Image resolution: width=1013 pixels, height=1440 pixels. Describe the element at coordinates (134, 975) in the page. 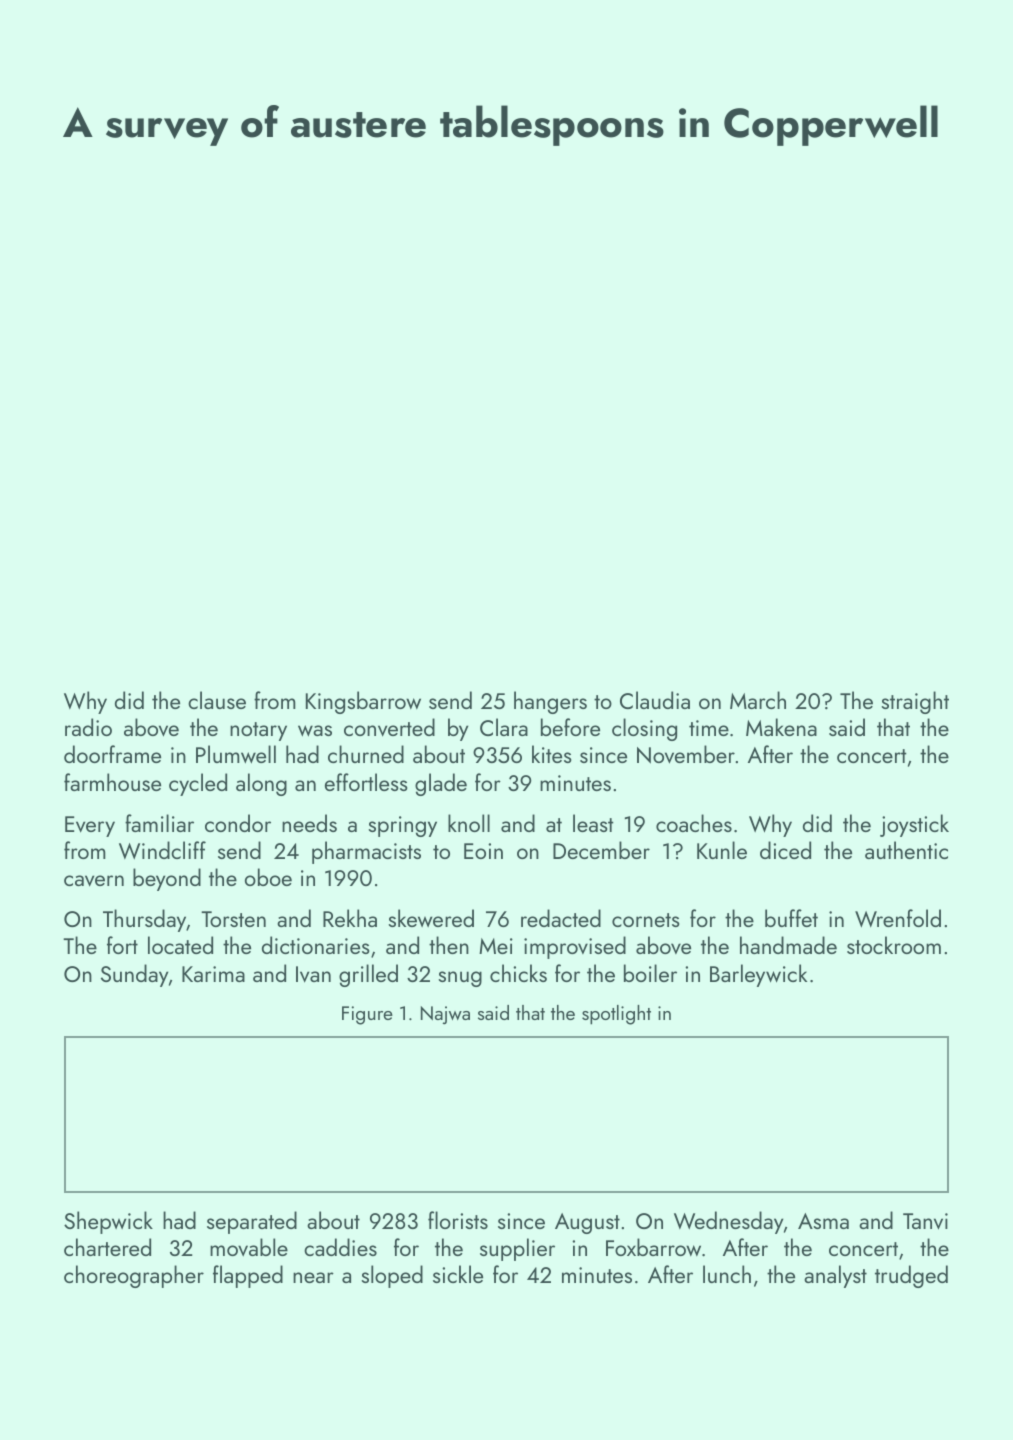

I see `Sunday` at that location.
